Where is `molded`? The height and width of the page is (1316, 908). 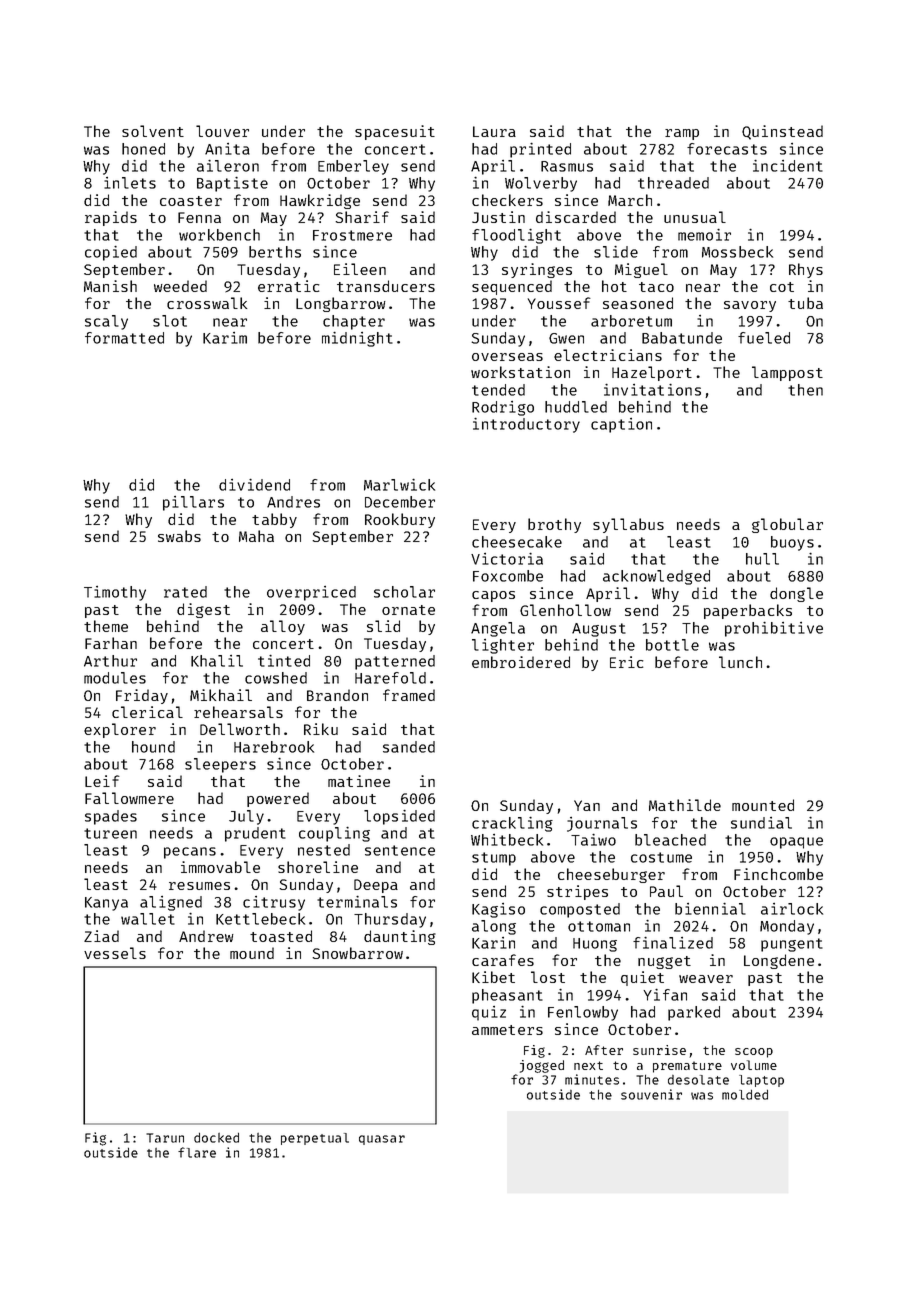
molded is located at coordinates (745, 1095).
